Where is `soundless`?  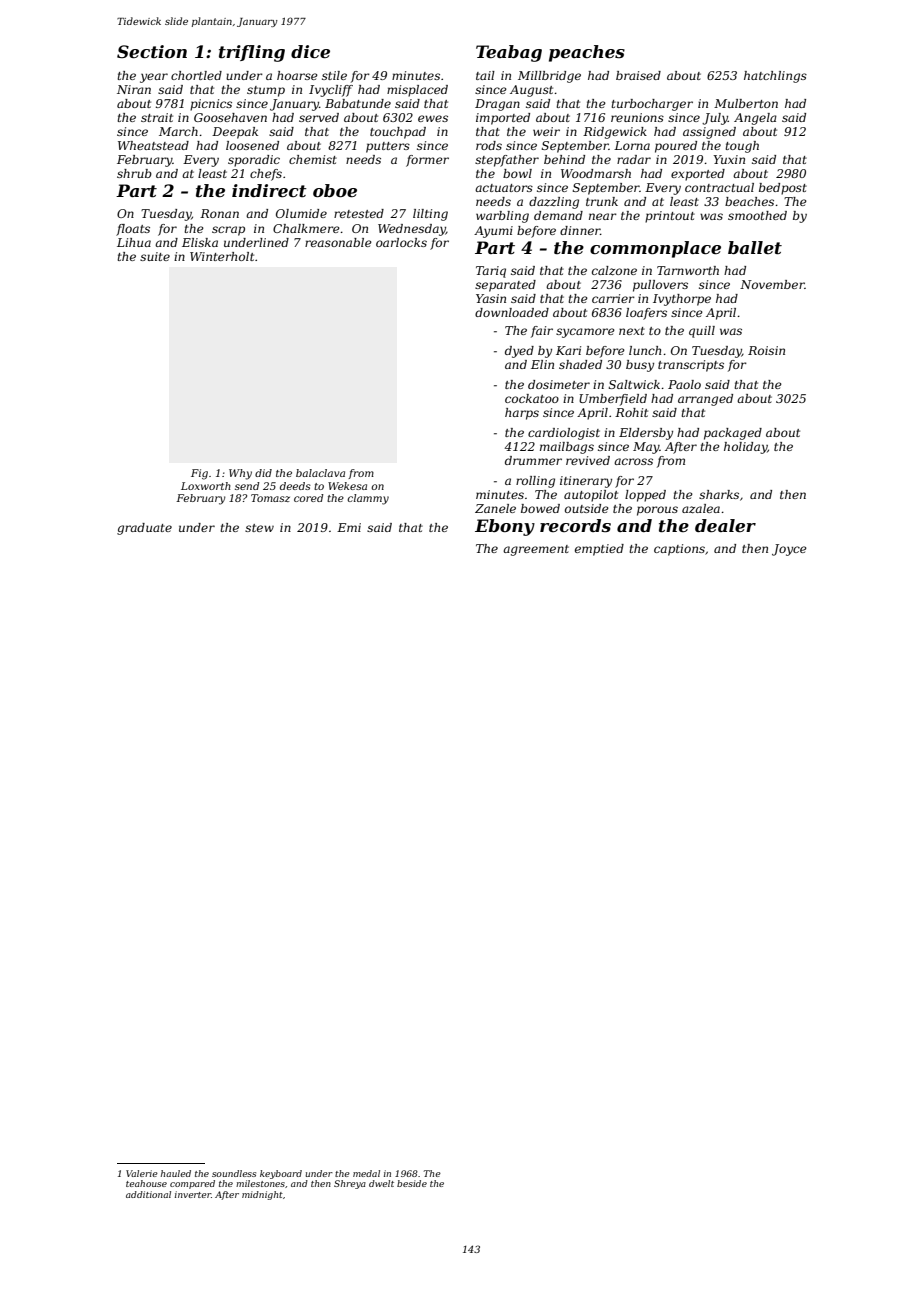
soundless is located at coordinates (234, 1173).
